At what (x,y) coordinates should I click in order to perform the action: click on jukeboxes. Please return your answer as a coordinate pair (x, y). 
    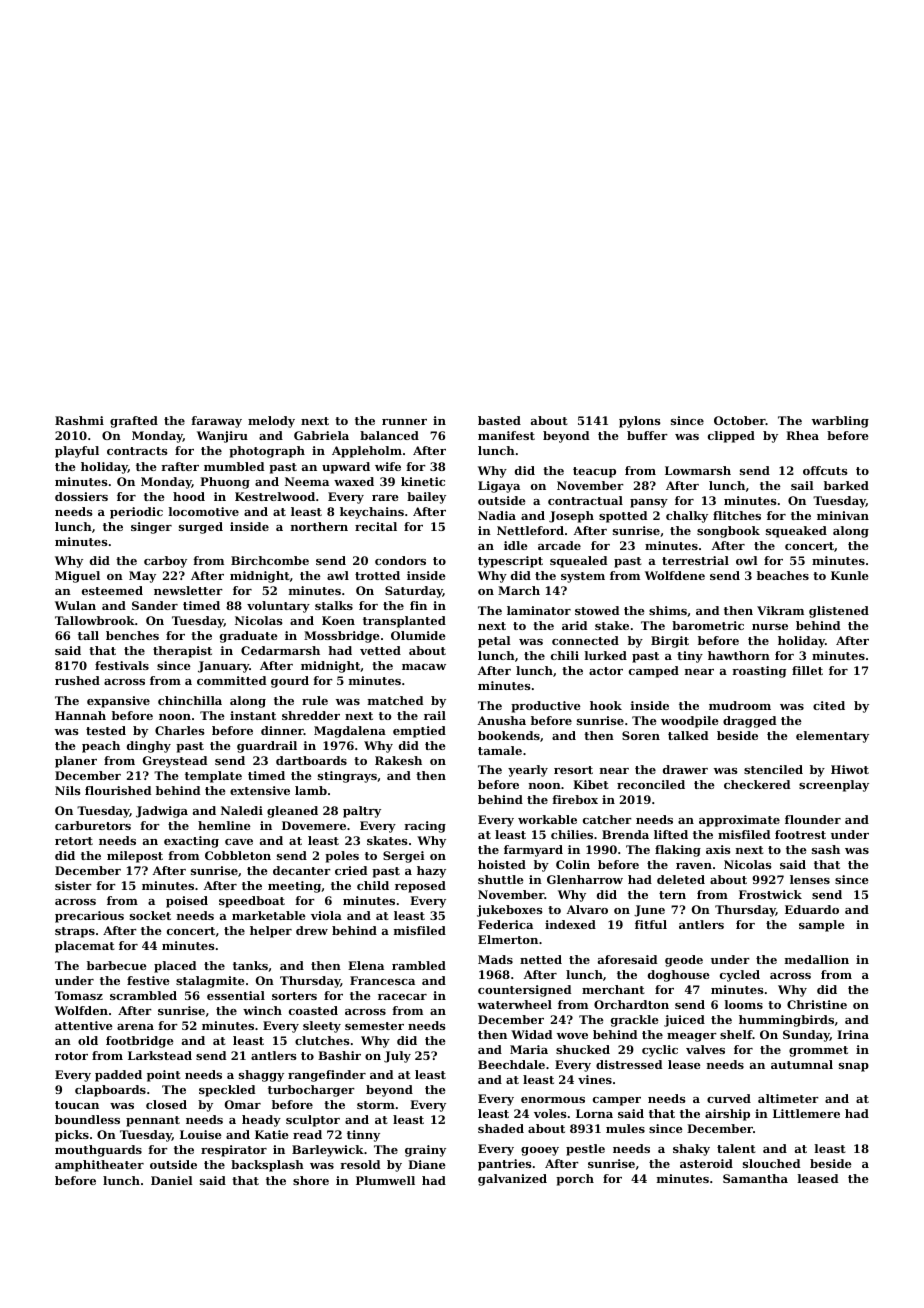
    Looking at the image, I should click on (510, 911).
